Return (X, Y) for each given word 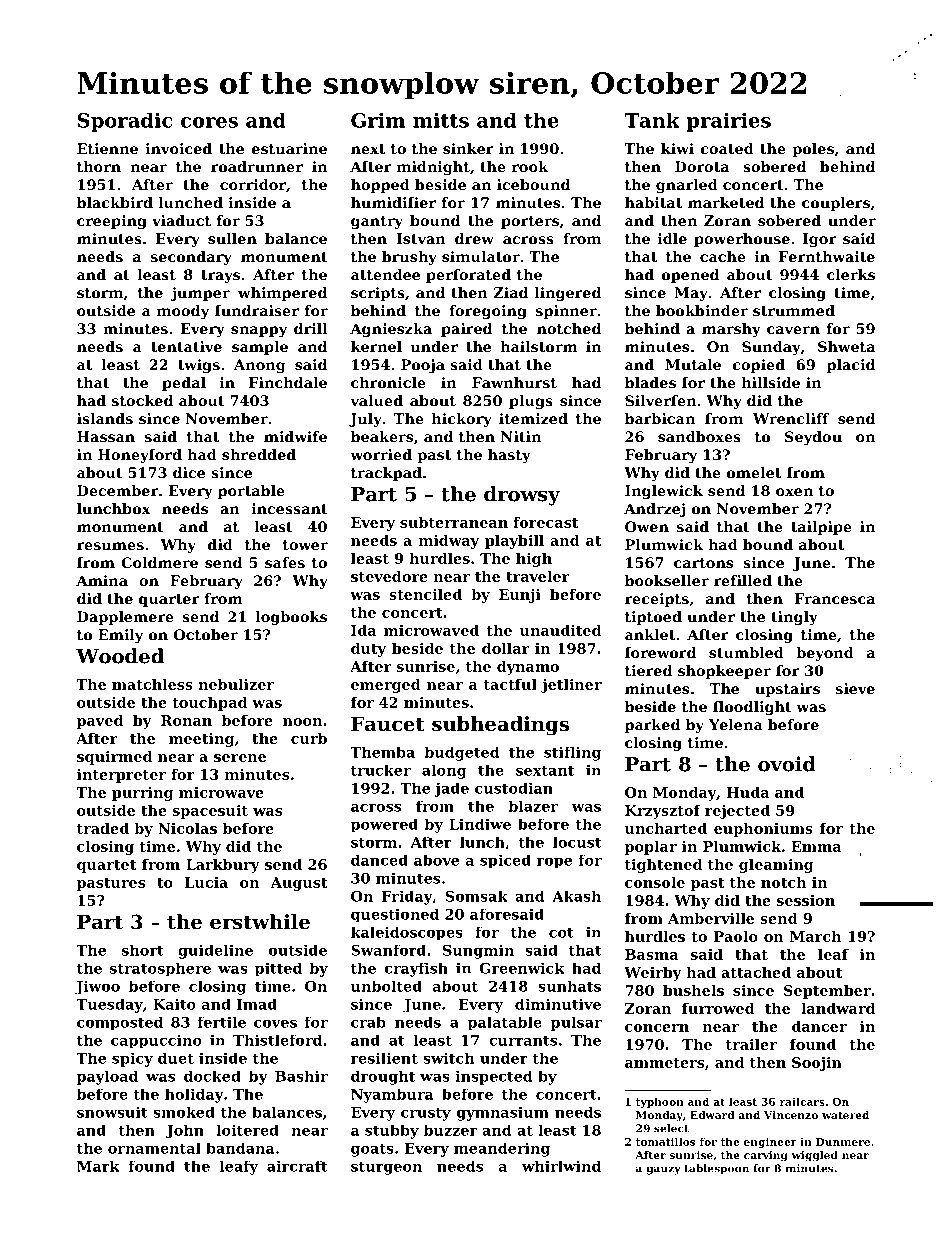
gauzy (663, 1170)
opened (690, 276)
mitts (441, 120)
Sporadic (125, 122)
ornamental (154, 1148)
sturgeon (386, 1168)
